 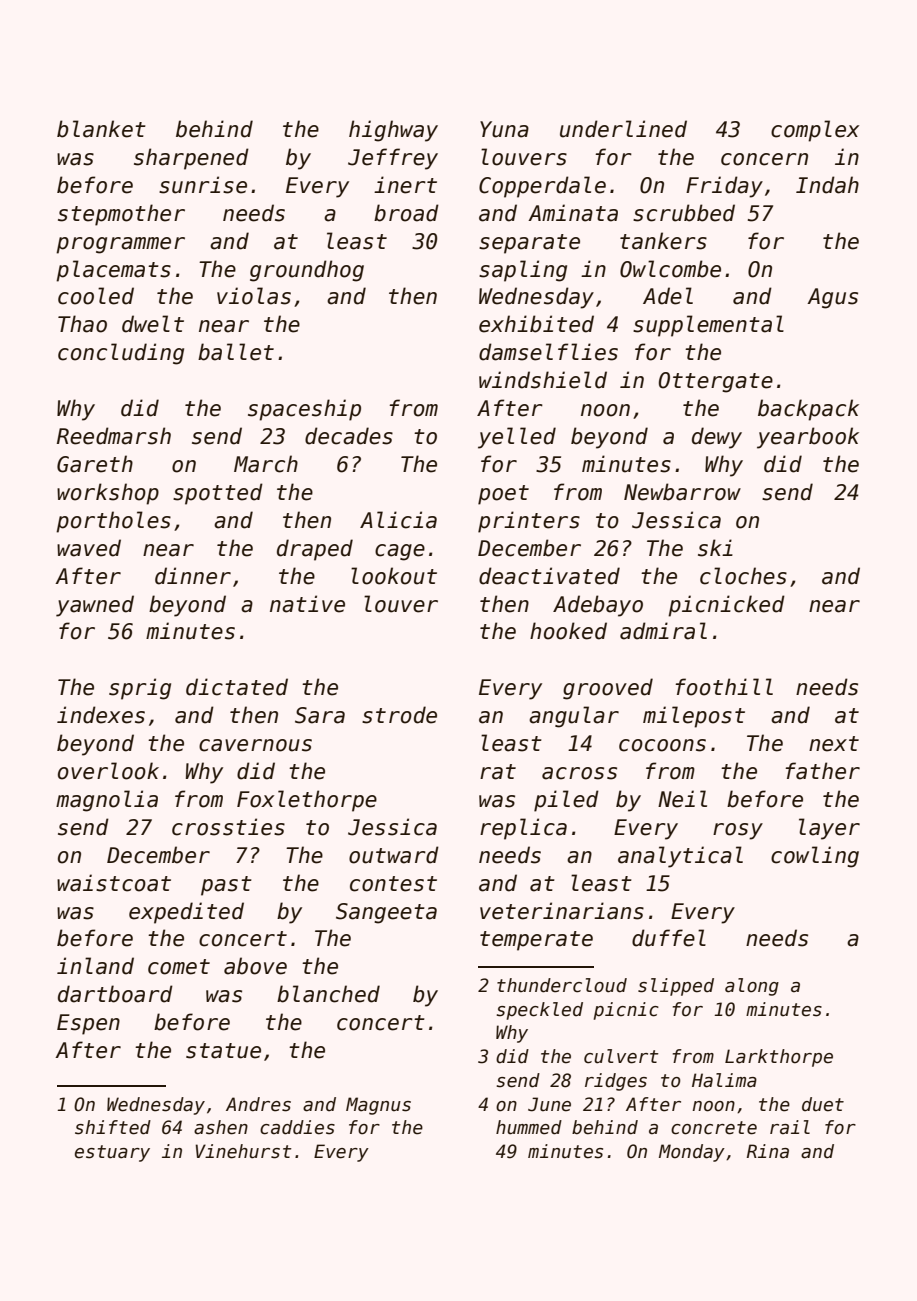 I want to click on overlook, so click(x=108, y=771).
